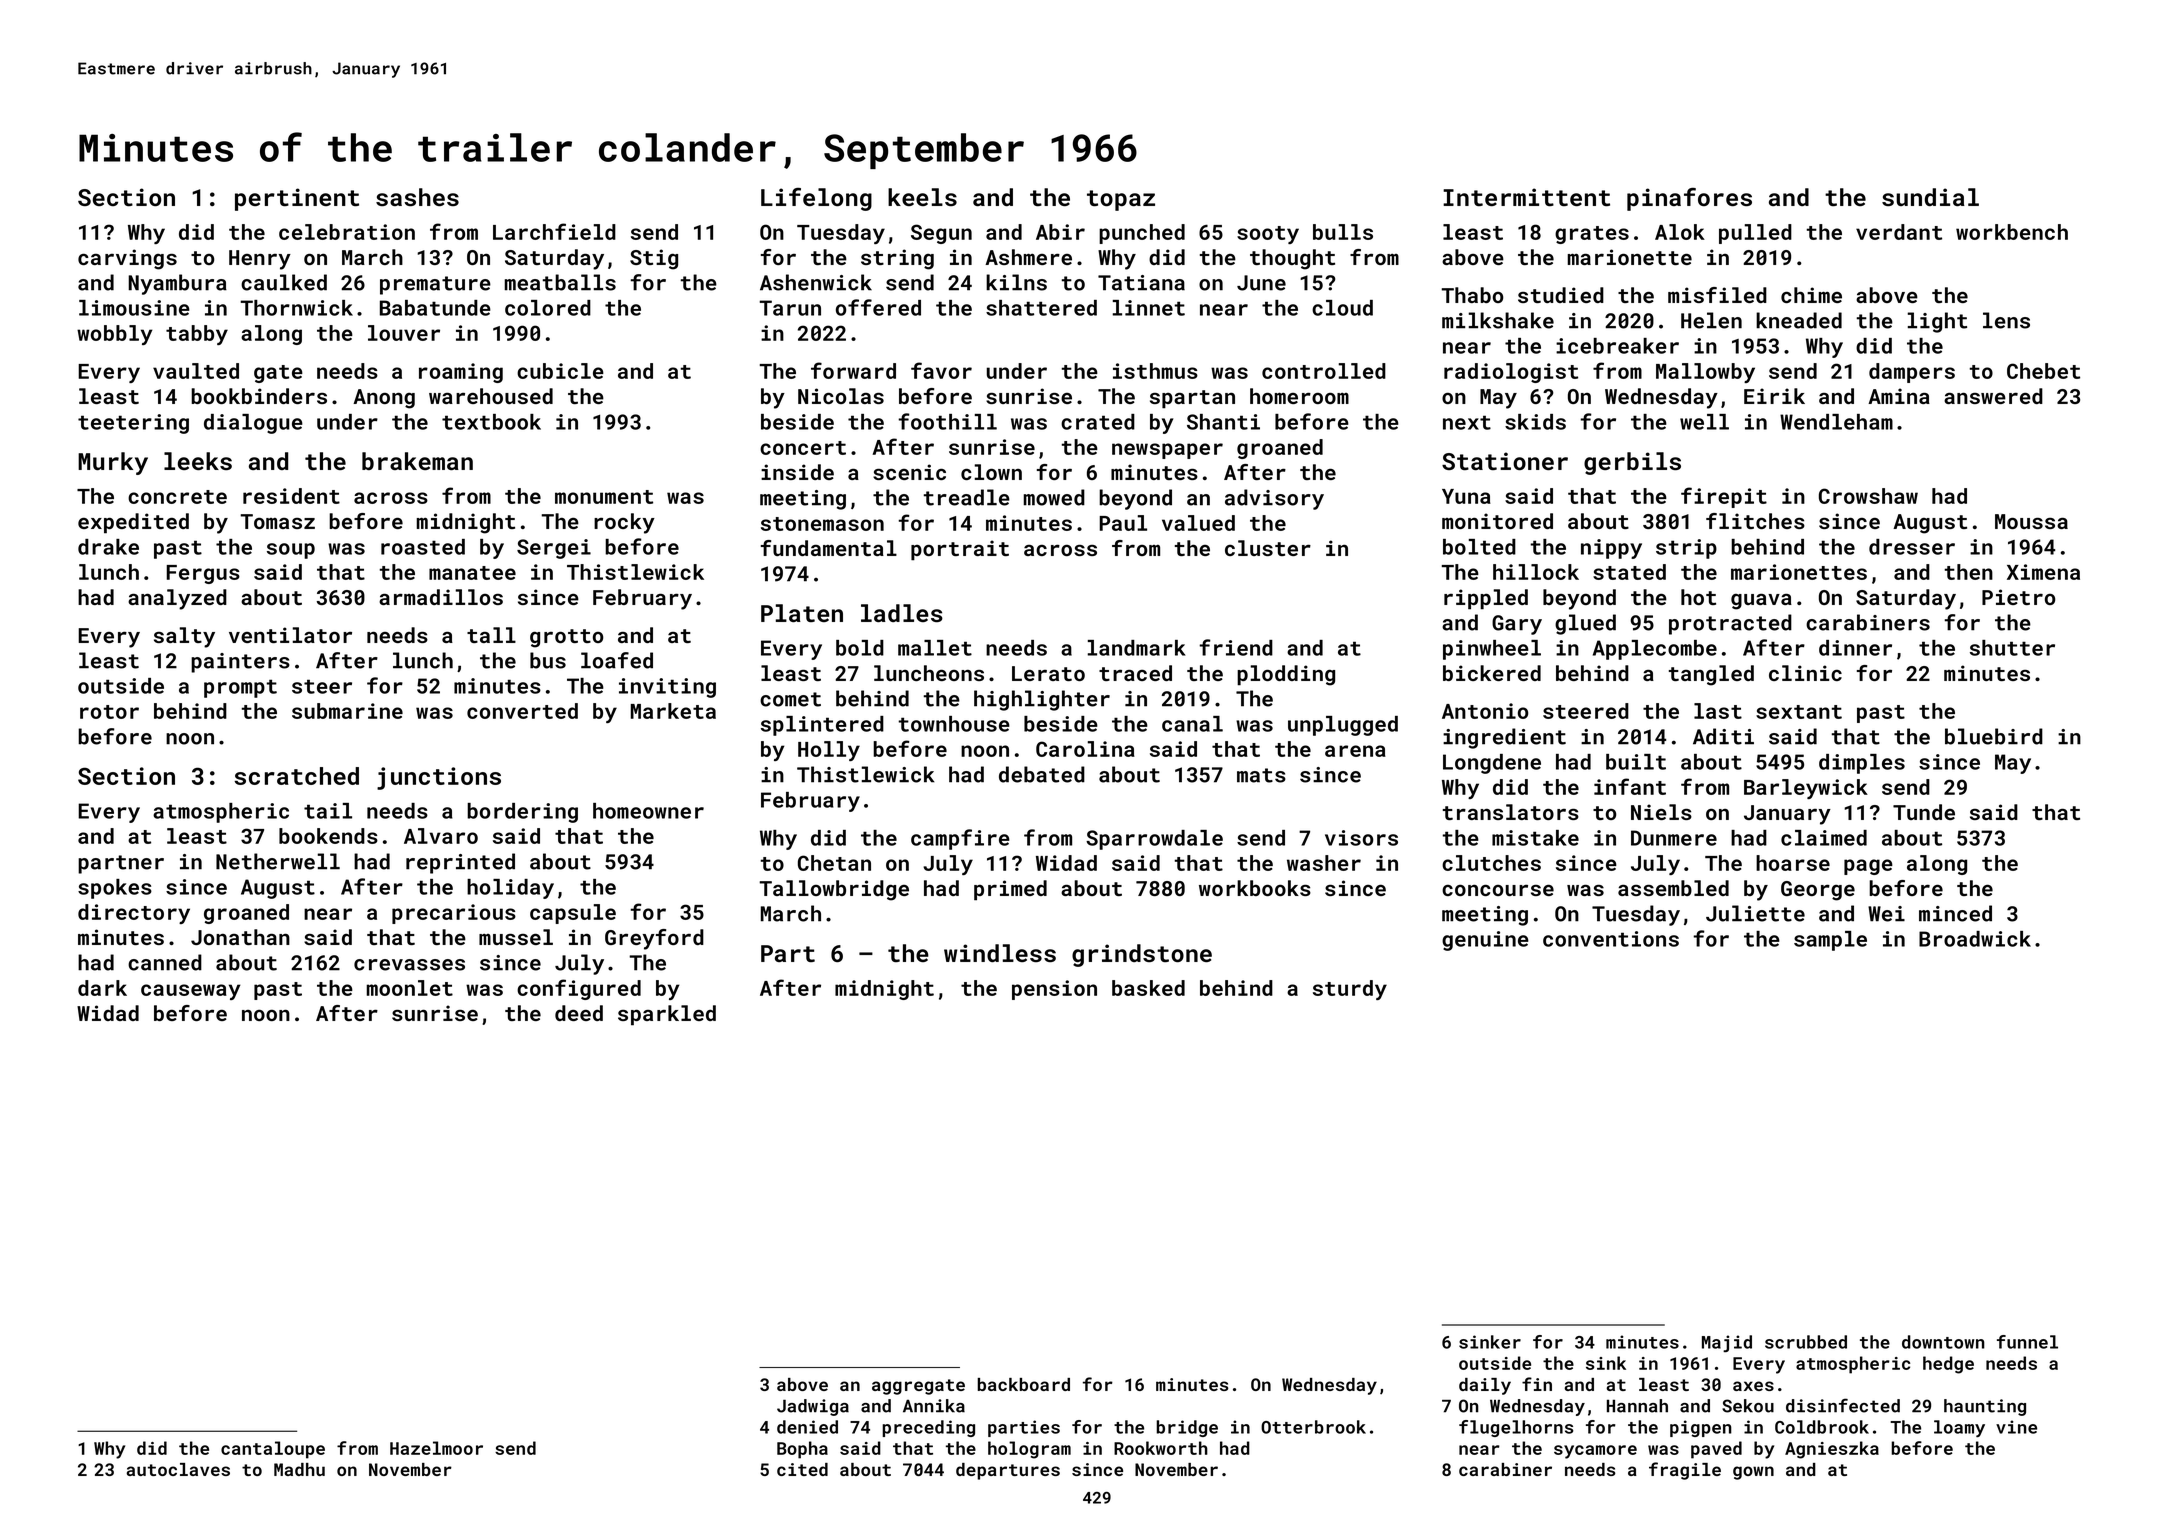 The height and width of the image is (1531, 2165). Describe the element at coordinates (579, 1013) in the image. I see `deed` at that location.
